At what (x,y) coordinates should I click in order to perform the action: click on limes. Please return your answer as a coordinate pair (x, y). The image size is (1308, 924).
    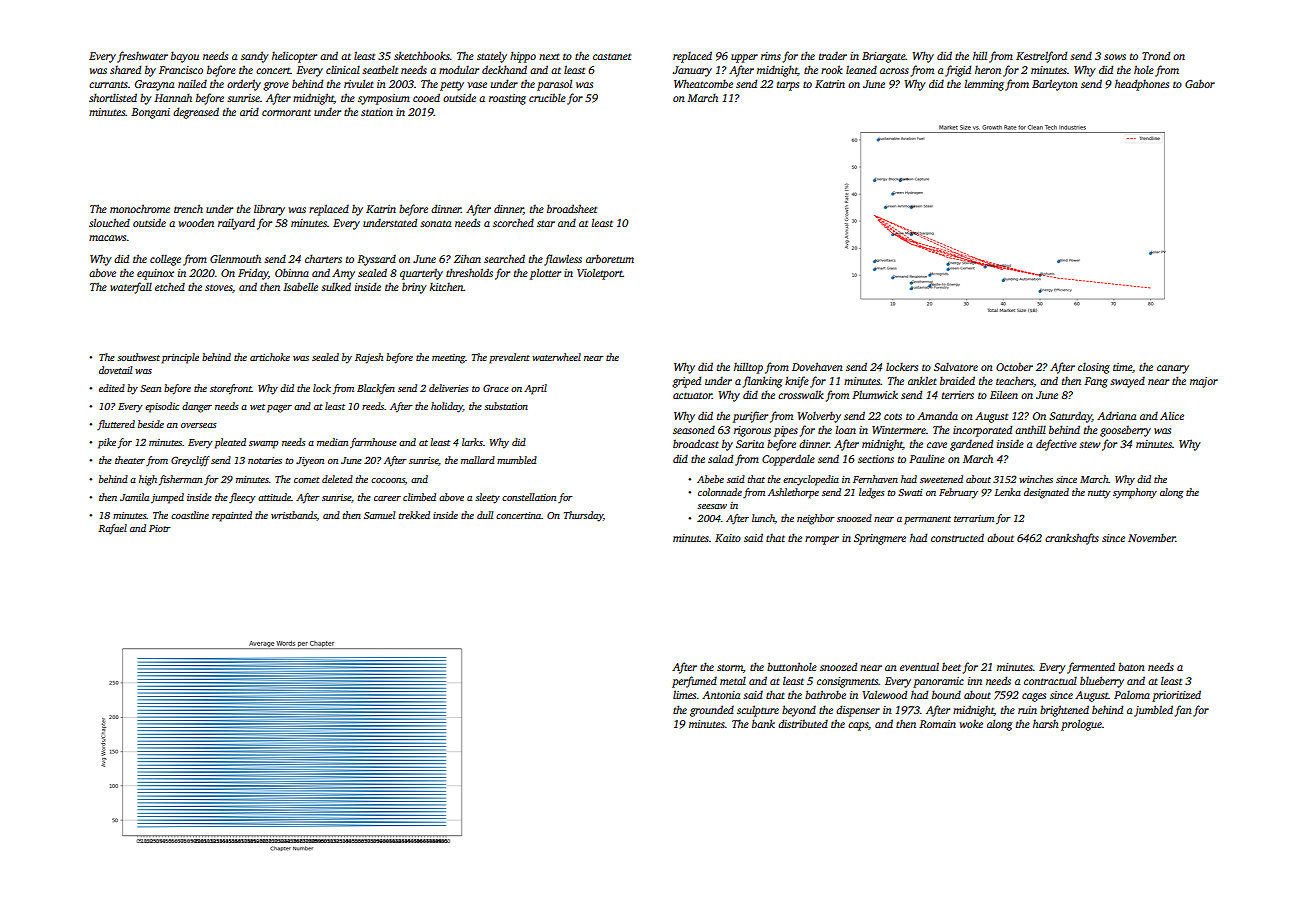
    Looking at the image, I should click on (684, 694).
